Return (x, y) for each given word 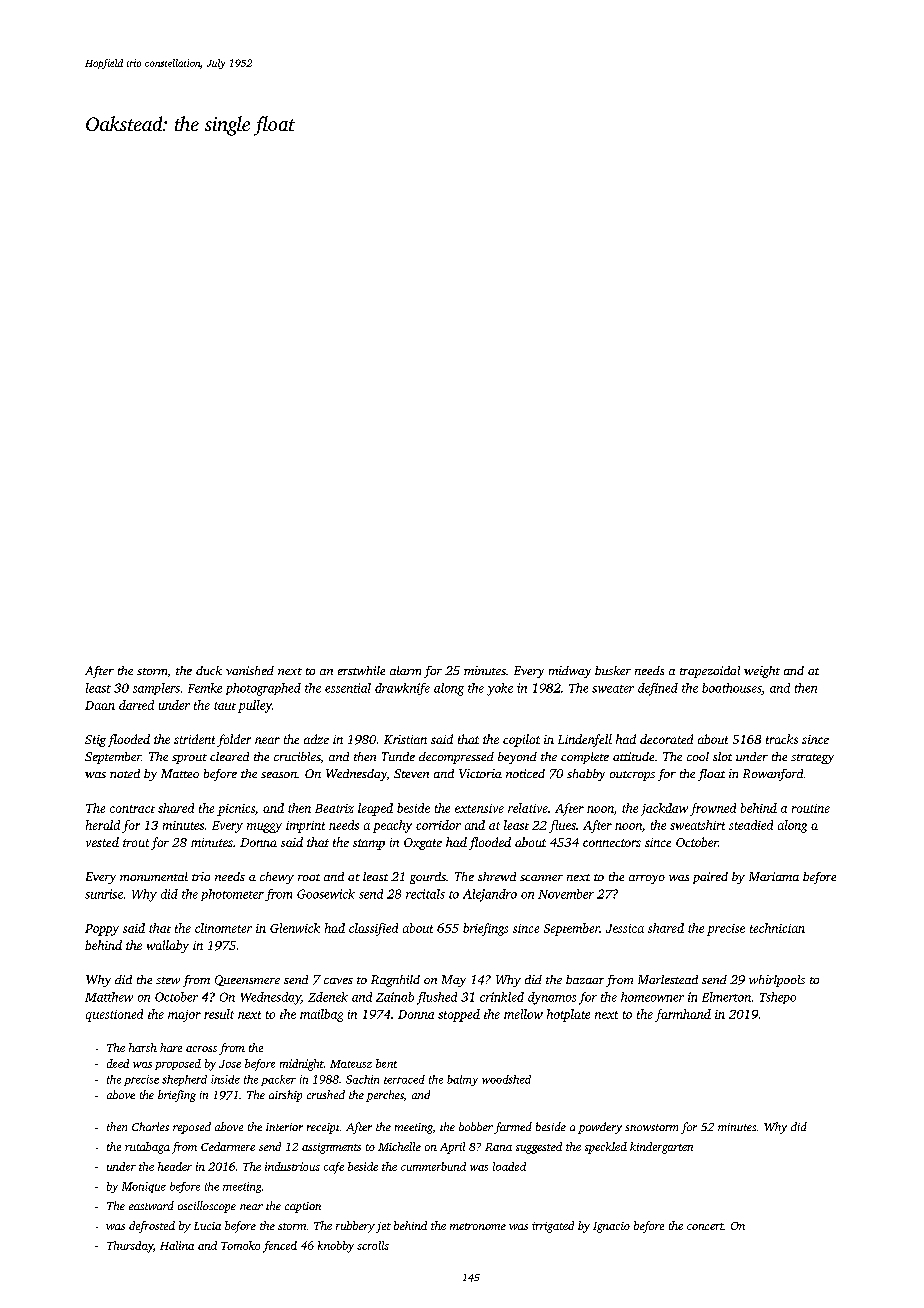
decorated (666, 739)
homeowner (652, 997)
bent (386, 1063)
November (566, 894)
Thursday (130, 1247)
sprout (189, 759)
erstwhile (361, 670)
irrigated (553, 1227)
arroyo (647, 879)
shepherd (184, 1080)
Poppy (102, 930)
